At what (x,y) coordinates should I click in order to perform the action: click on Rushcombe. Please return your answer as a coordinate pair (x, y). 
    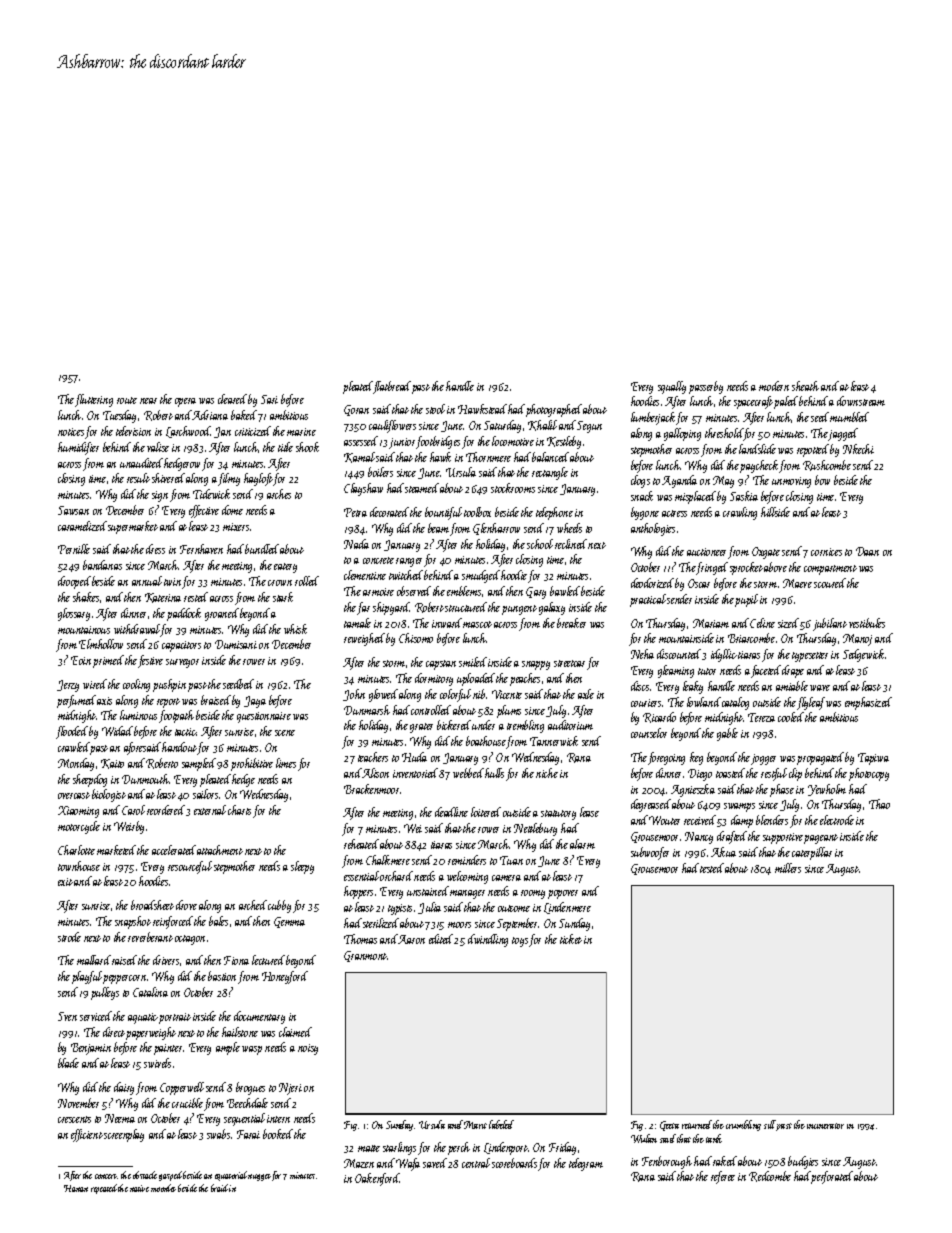
    Looking at the image, I should click on (827, 465).
